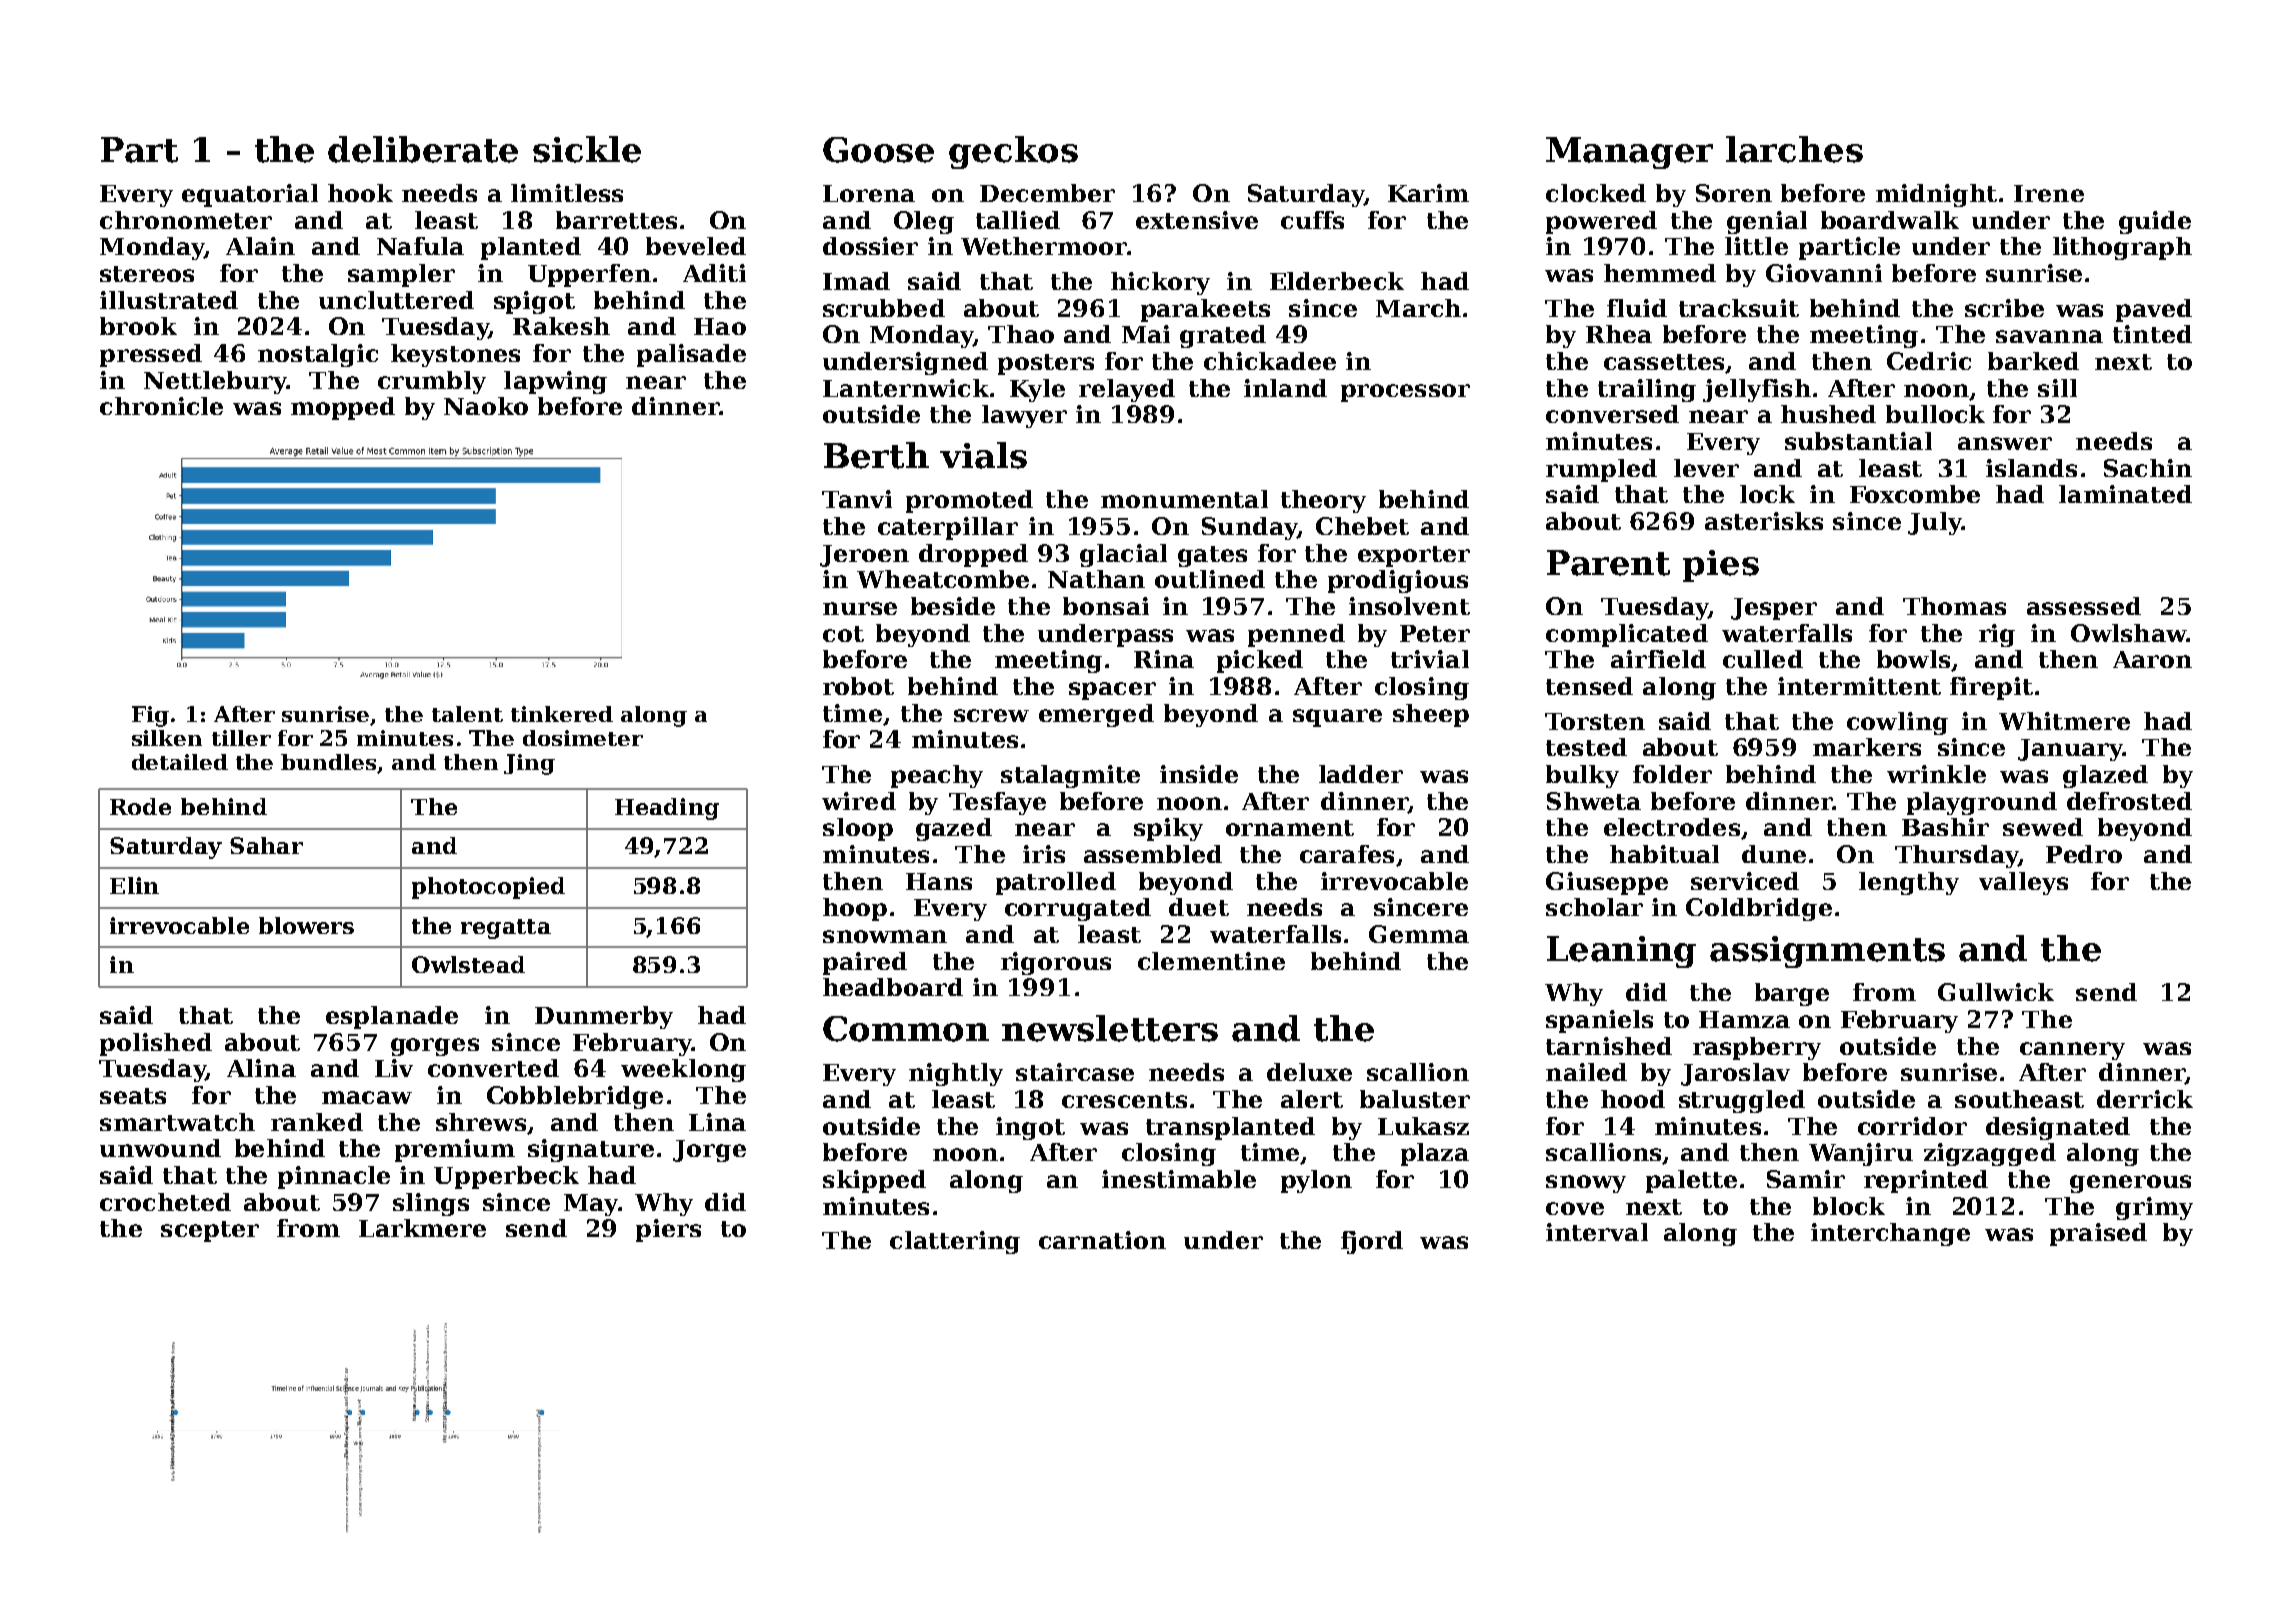  I want to click on talent, so click(467, 714).
